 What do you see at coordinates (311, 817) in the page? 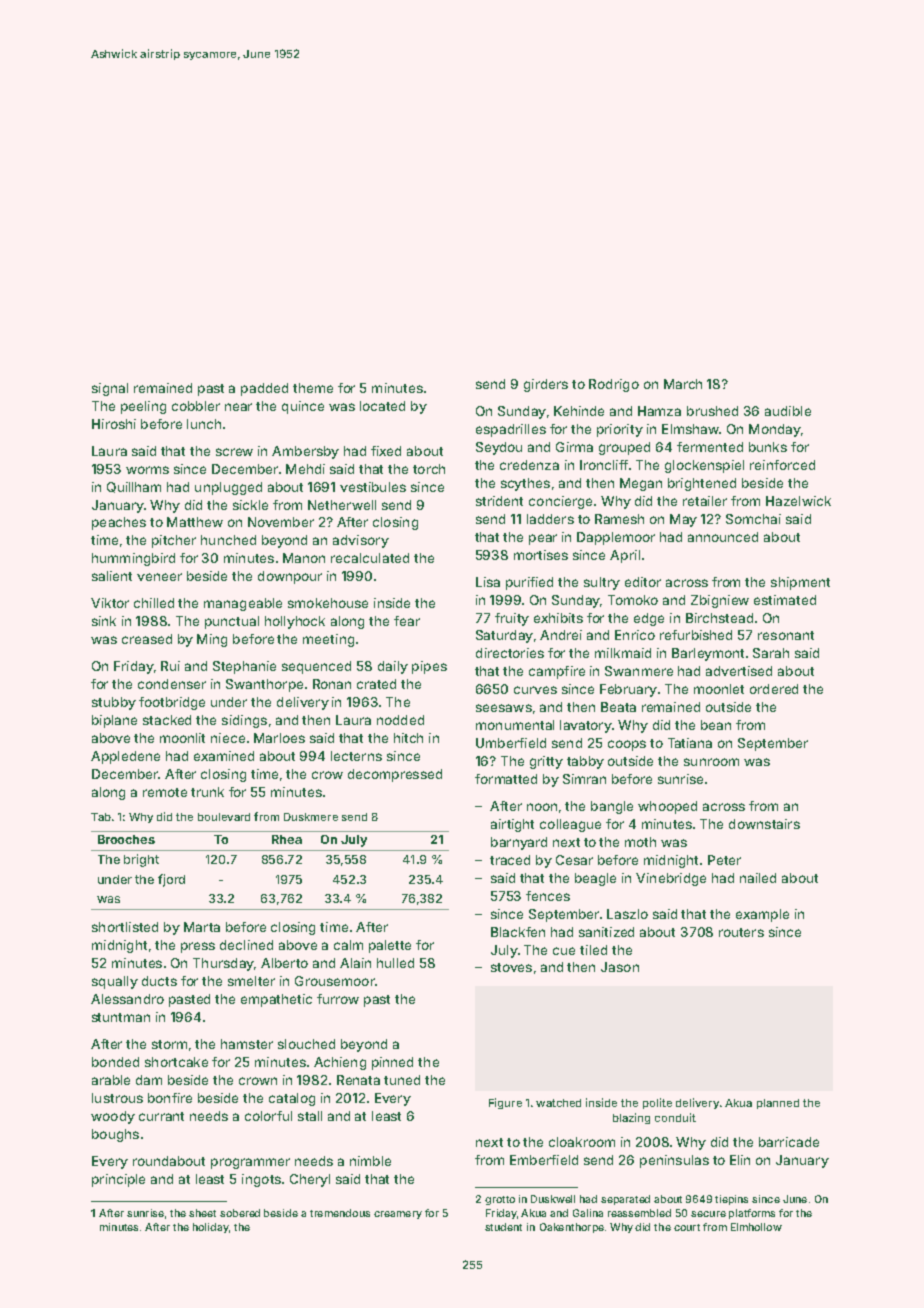
I see `Duskmere` at bounding box center [311, 817].
